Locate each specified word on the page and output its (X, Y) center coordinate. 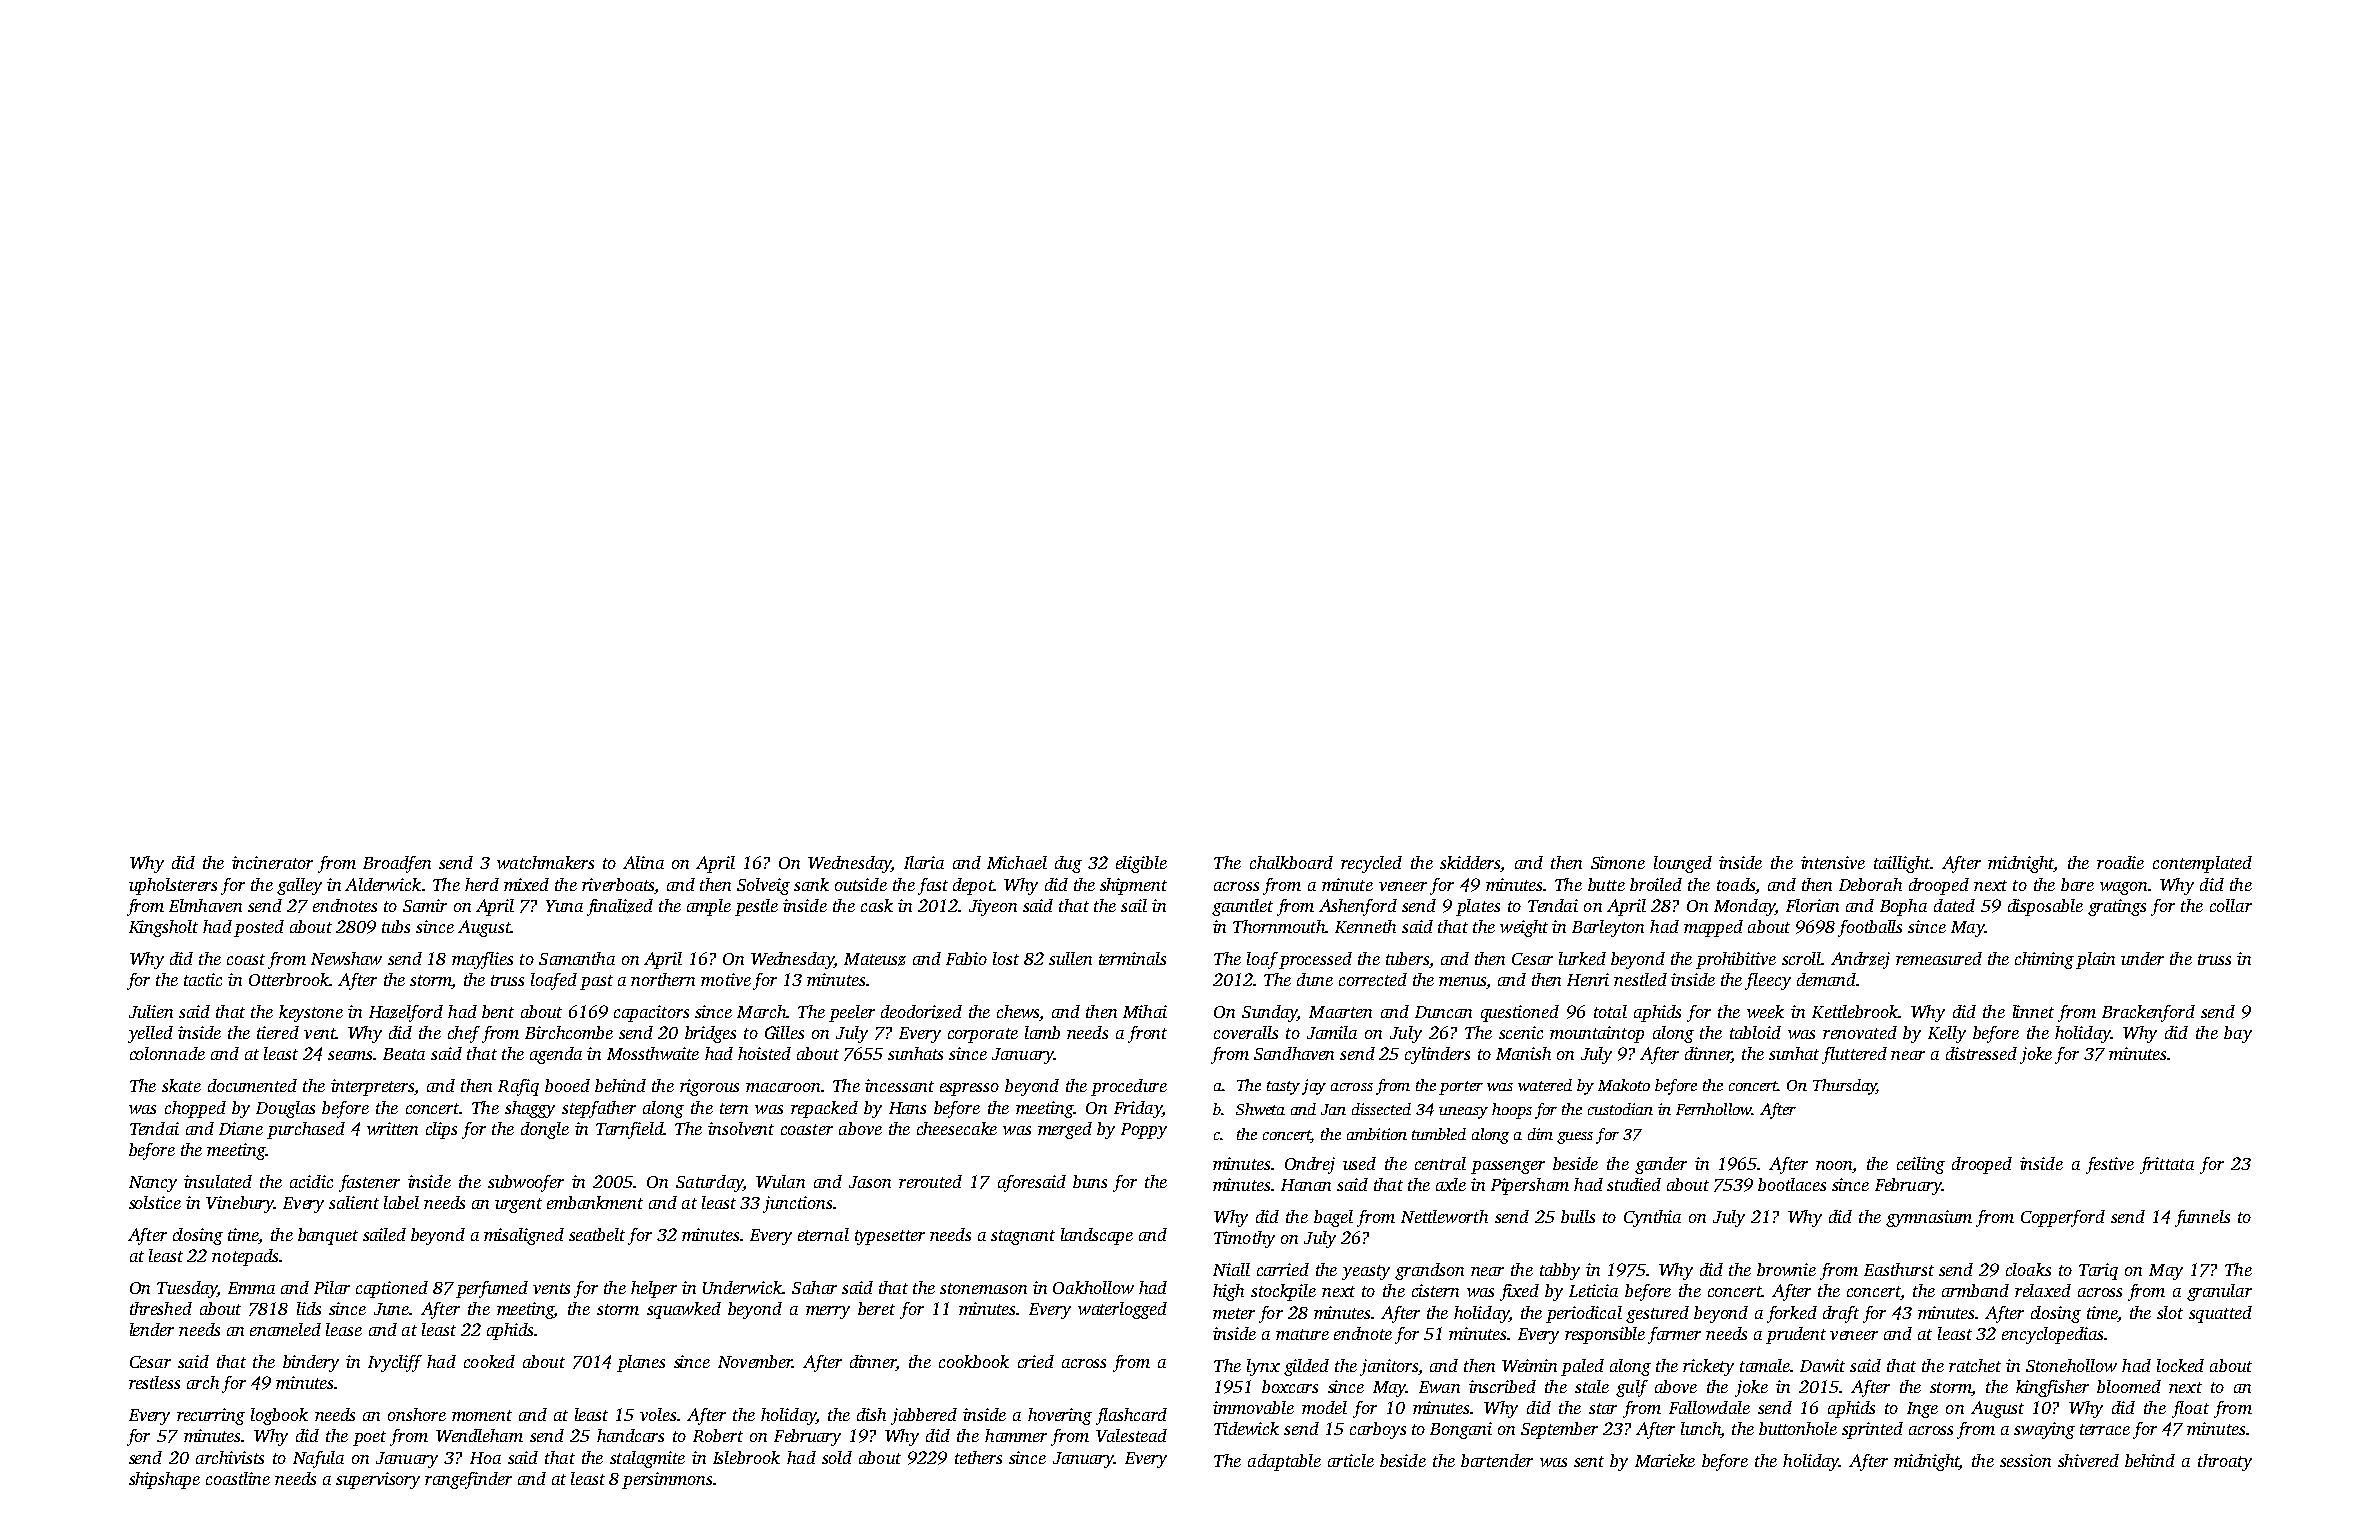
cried (1036, 1361)
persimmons (667, 1480)
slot (2170, 1312)
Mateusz (875, 959)
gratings (2117, 907)
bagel (1333, 1218)
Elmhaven (205, 905)
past (596, 982)
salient (354, 1202)
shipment (1133, 886)
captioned (392, 1289)
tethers (978, 1457)
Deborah (1870, 884)
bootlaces (1792, 1184)
